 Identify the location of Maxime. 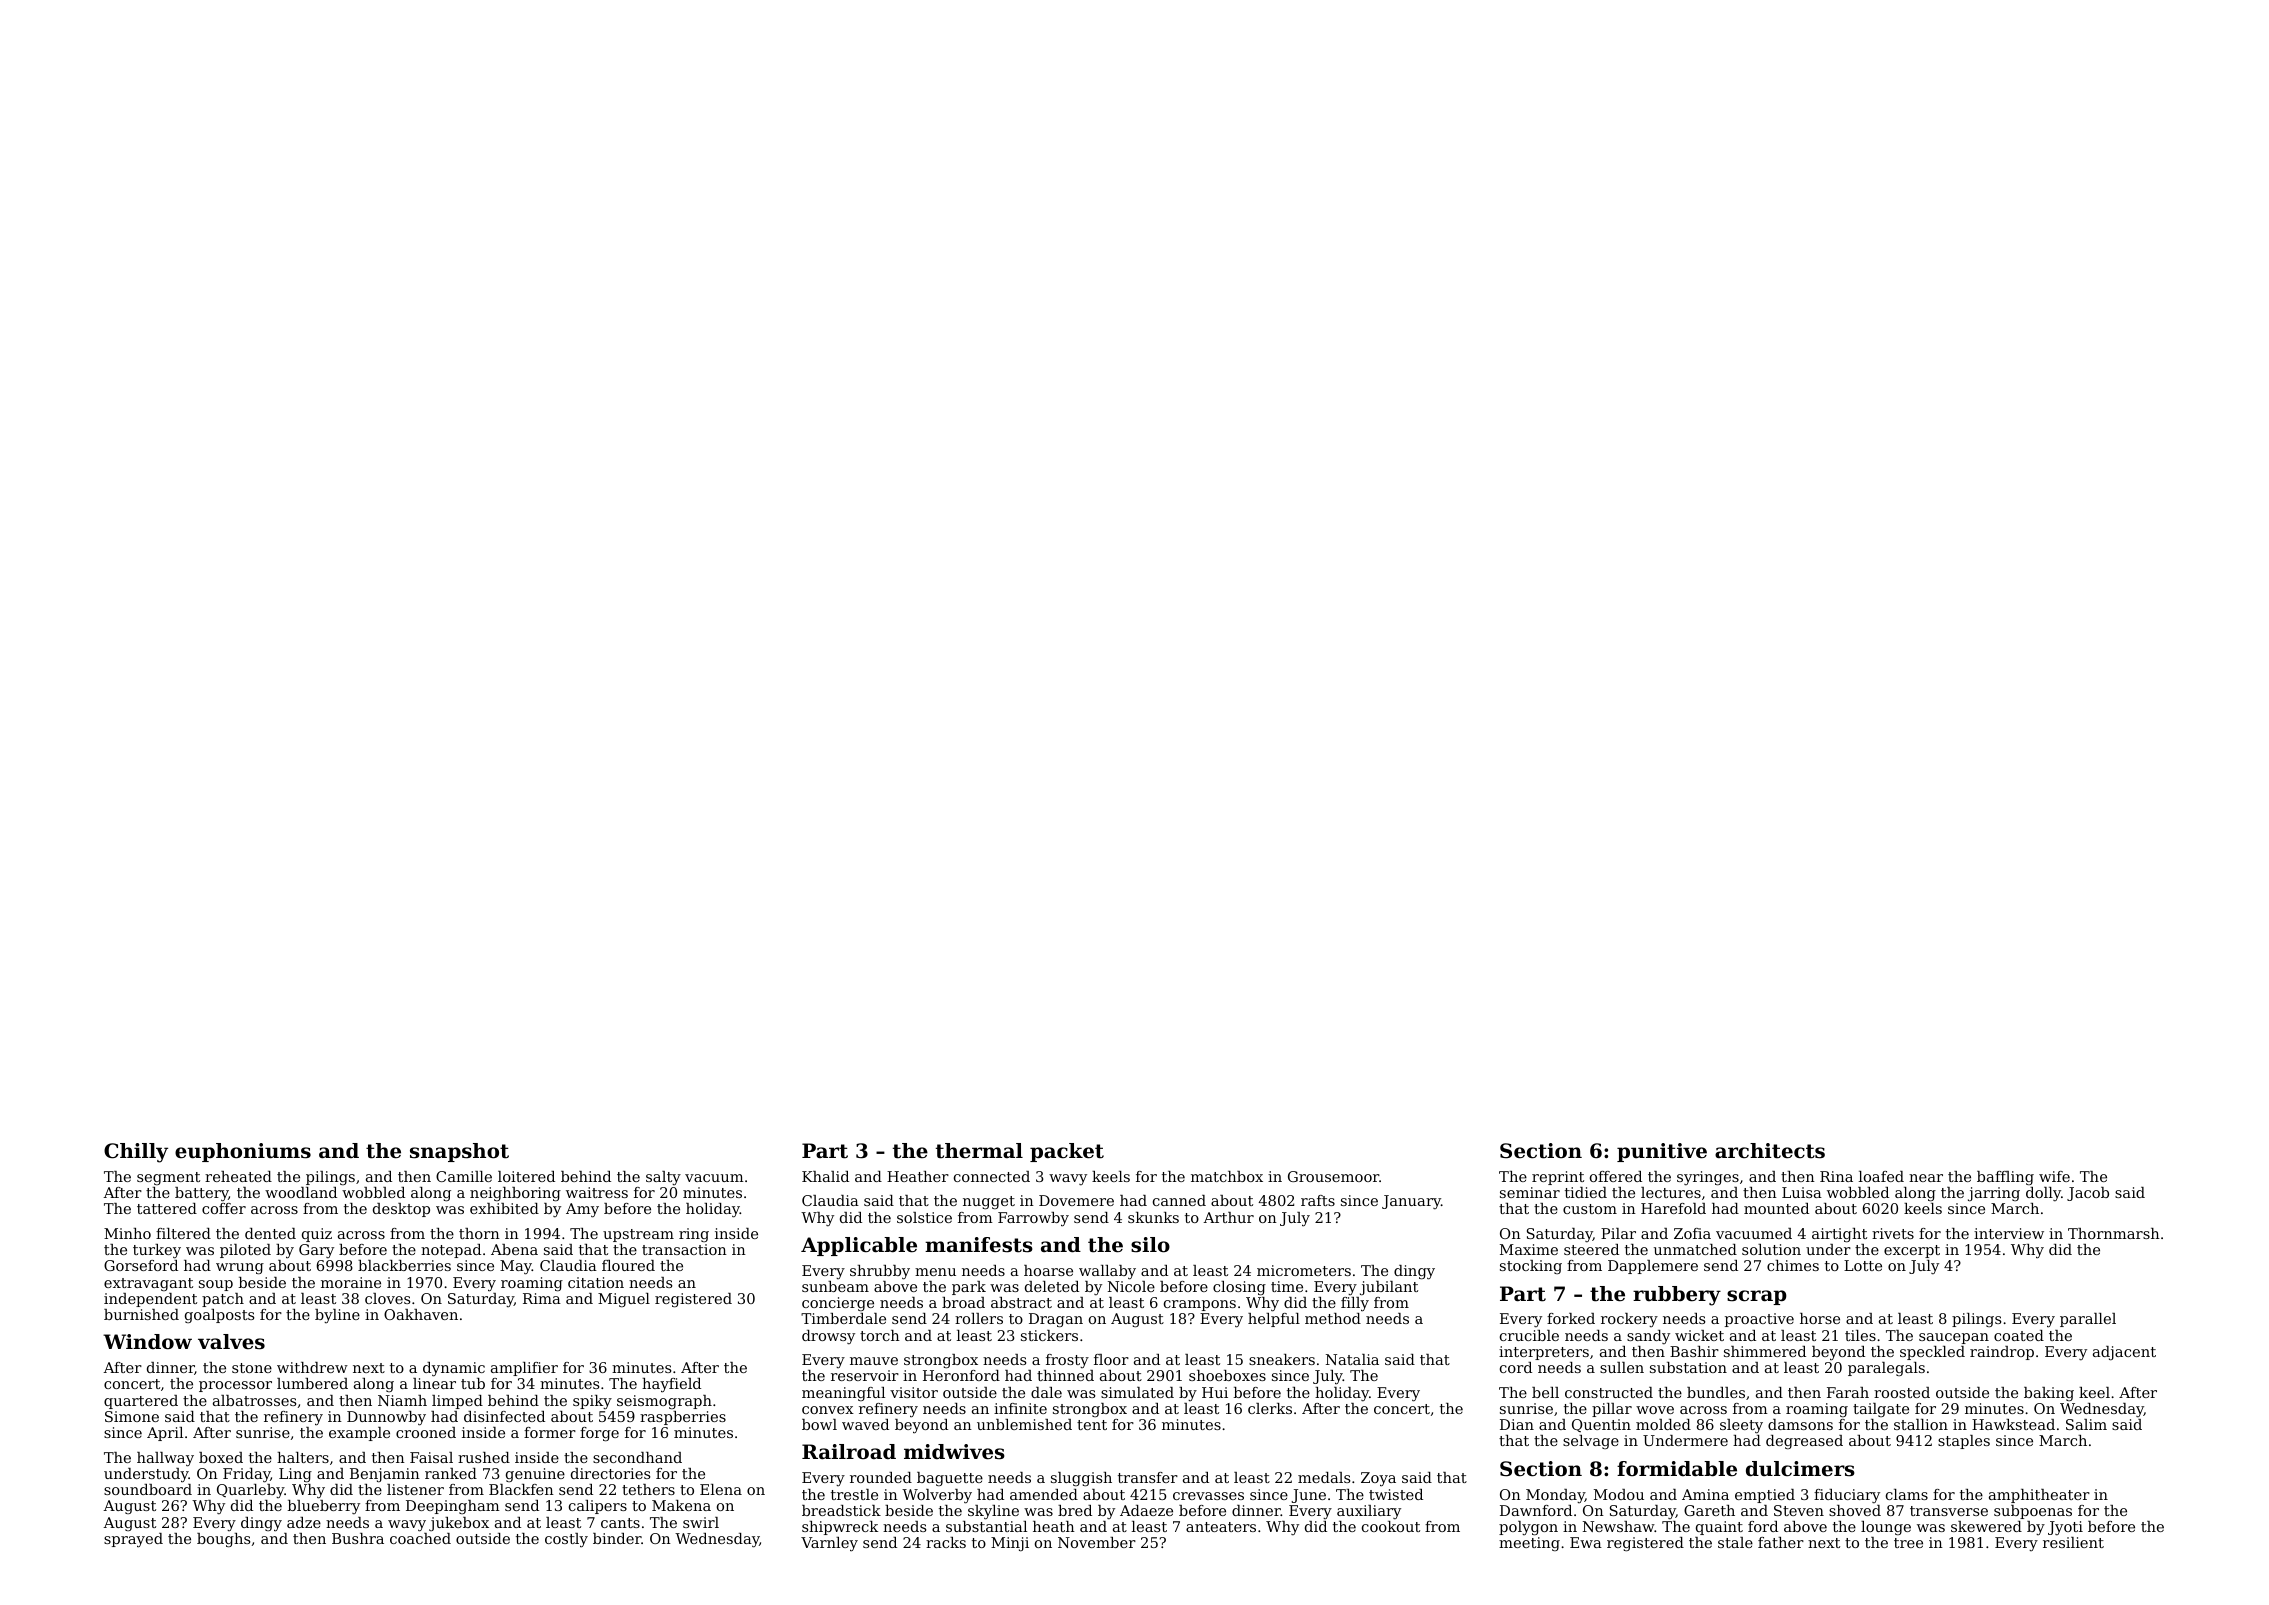
(1529, 1249).
